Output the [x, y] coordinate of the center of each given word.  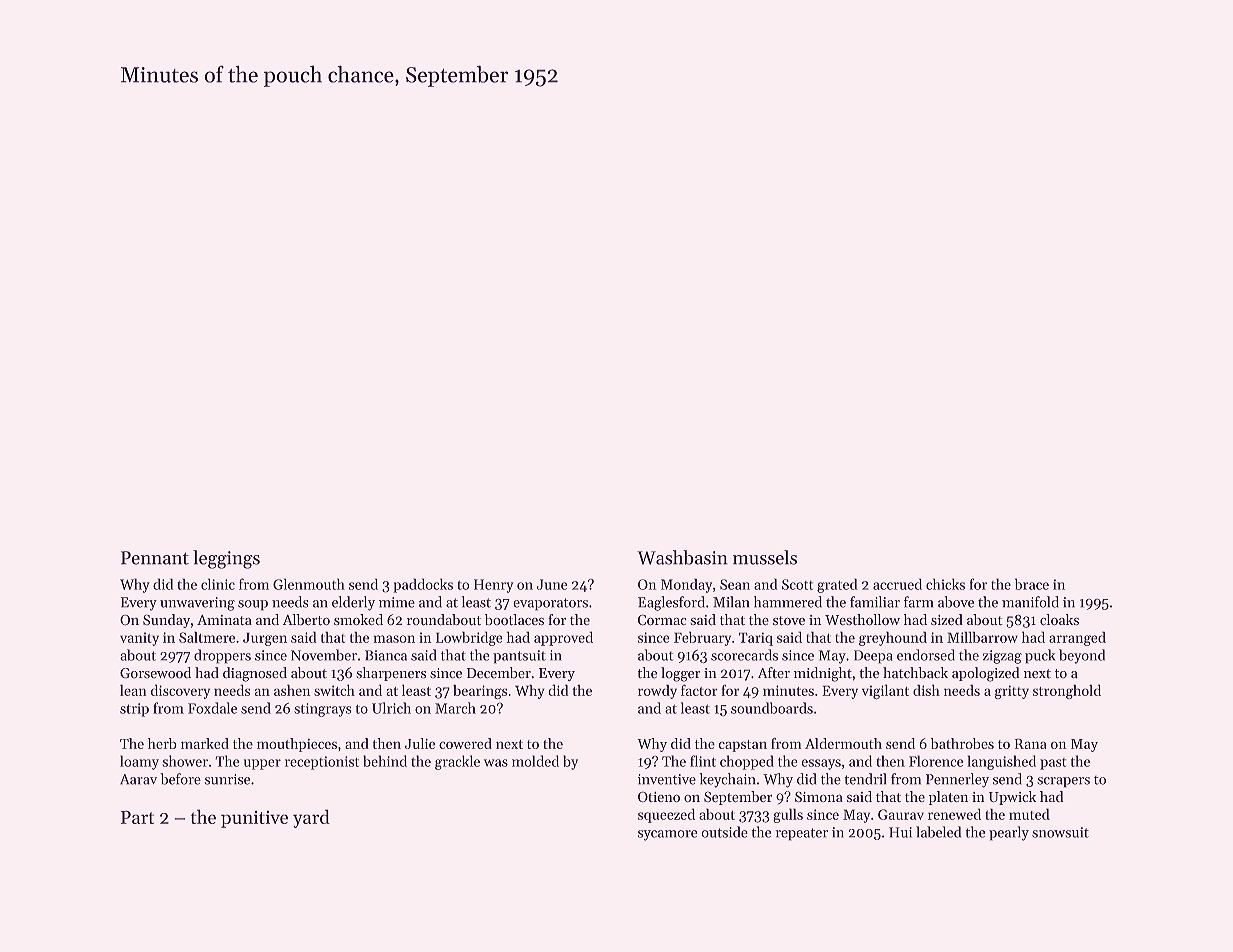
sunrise [227, 779]
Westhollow [862, 620]
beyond [1082, 656]
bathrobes [962, 743]
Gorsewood [155, 673]
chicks [945, 584]
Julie [420, 743]
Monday [686, 585]
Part [137, 817]
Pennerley [957, 780]
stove [789, 621]
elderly [353, 603]
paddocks [423, 585]
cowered [465, 743]
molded [535, 761]
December [499, 673]
